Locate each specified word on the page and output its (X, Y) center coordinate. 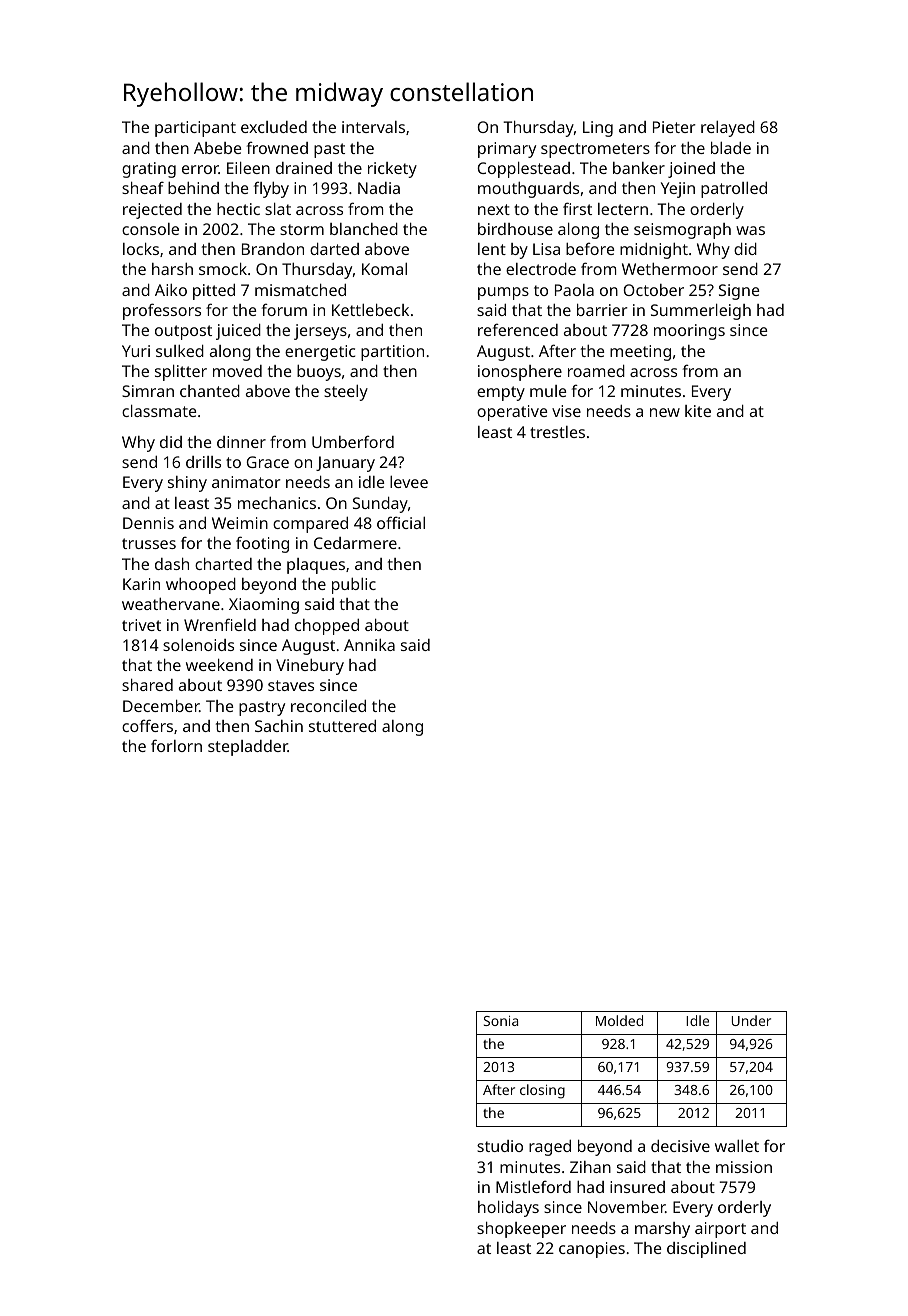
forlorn (176, 745)
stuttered (342, 726)
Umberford (353, 441)
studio (500, 1146)
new (665, 412)
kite (698, 411)
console (150, 229)
